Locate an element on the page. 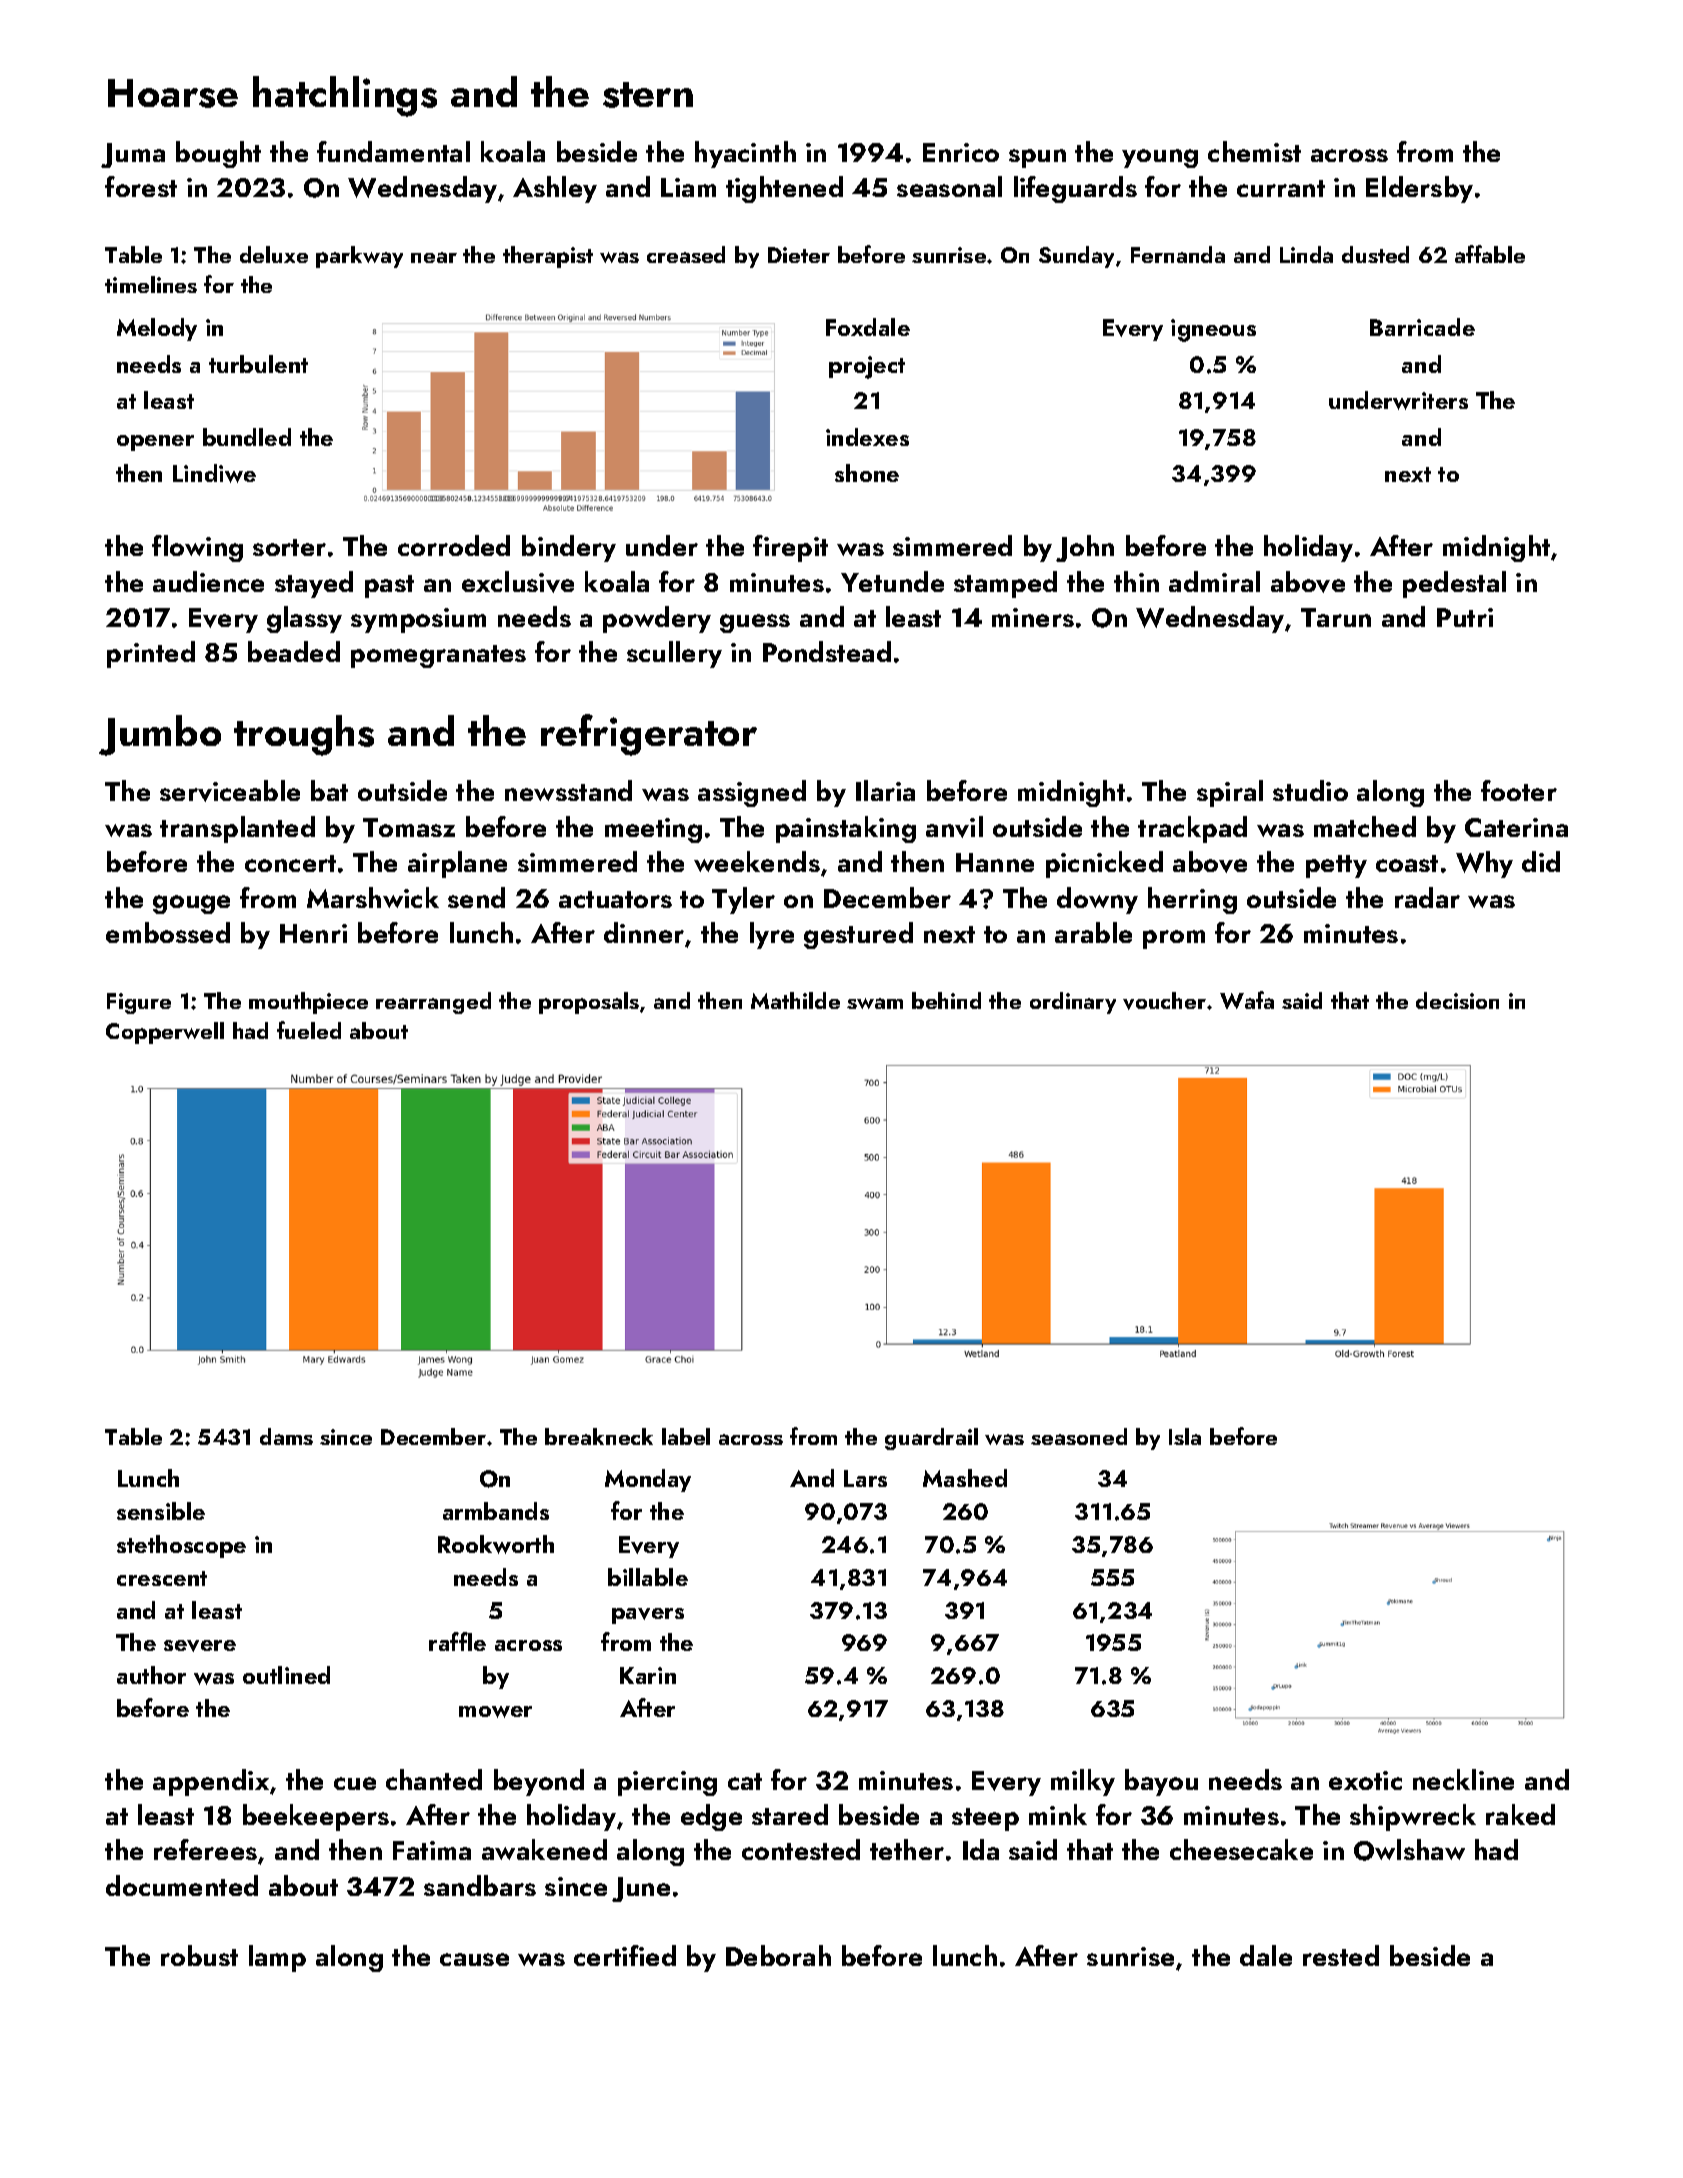 This document has height=2178, width=1683. Wafa is located at coordinates (1247, 1000).
